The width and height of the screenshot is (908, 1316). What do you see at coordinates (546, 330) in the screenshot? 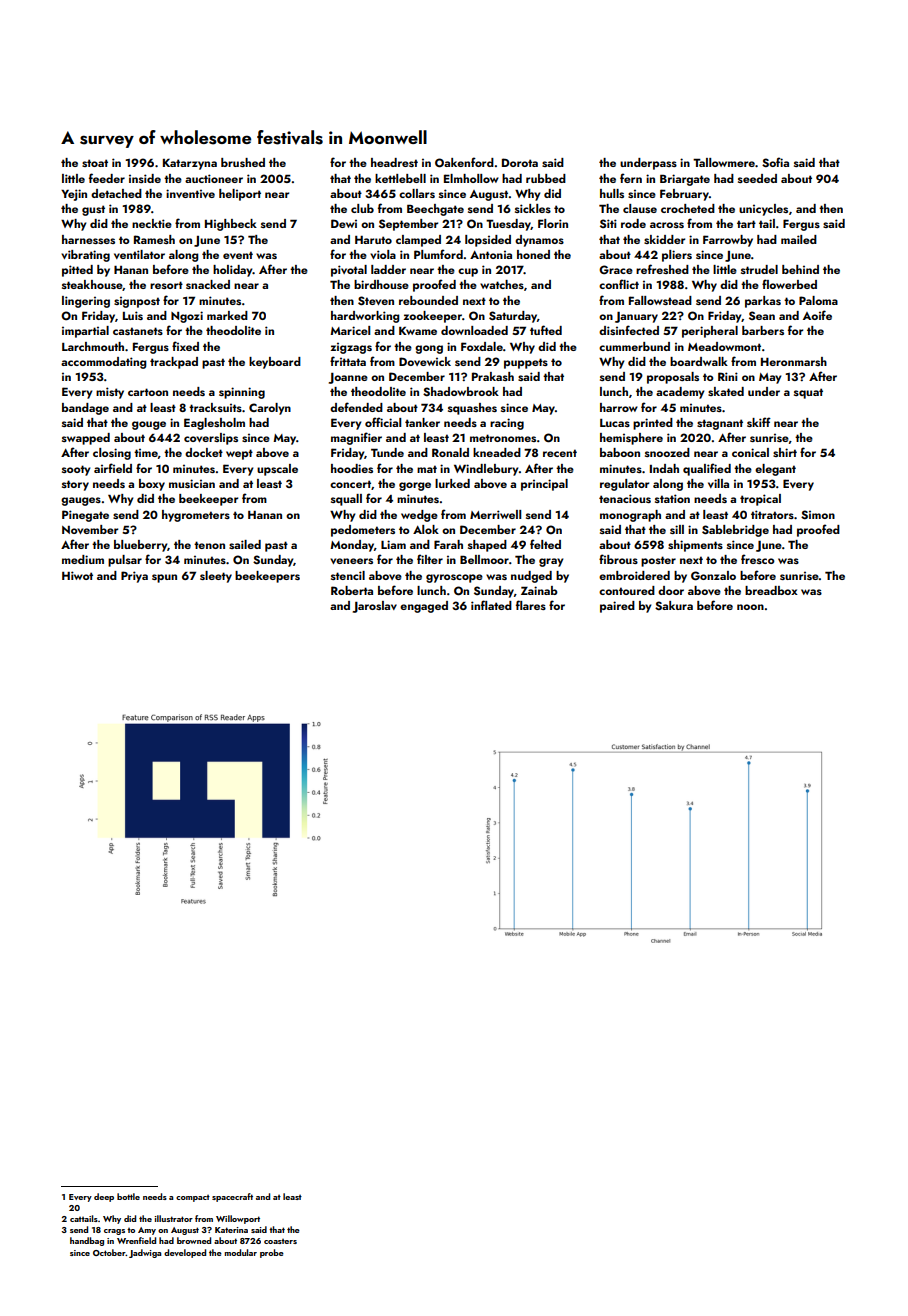
I see `tufted` at bounding box center [546, 330].
